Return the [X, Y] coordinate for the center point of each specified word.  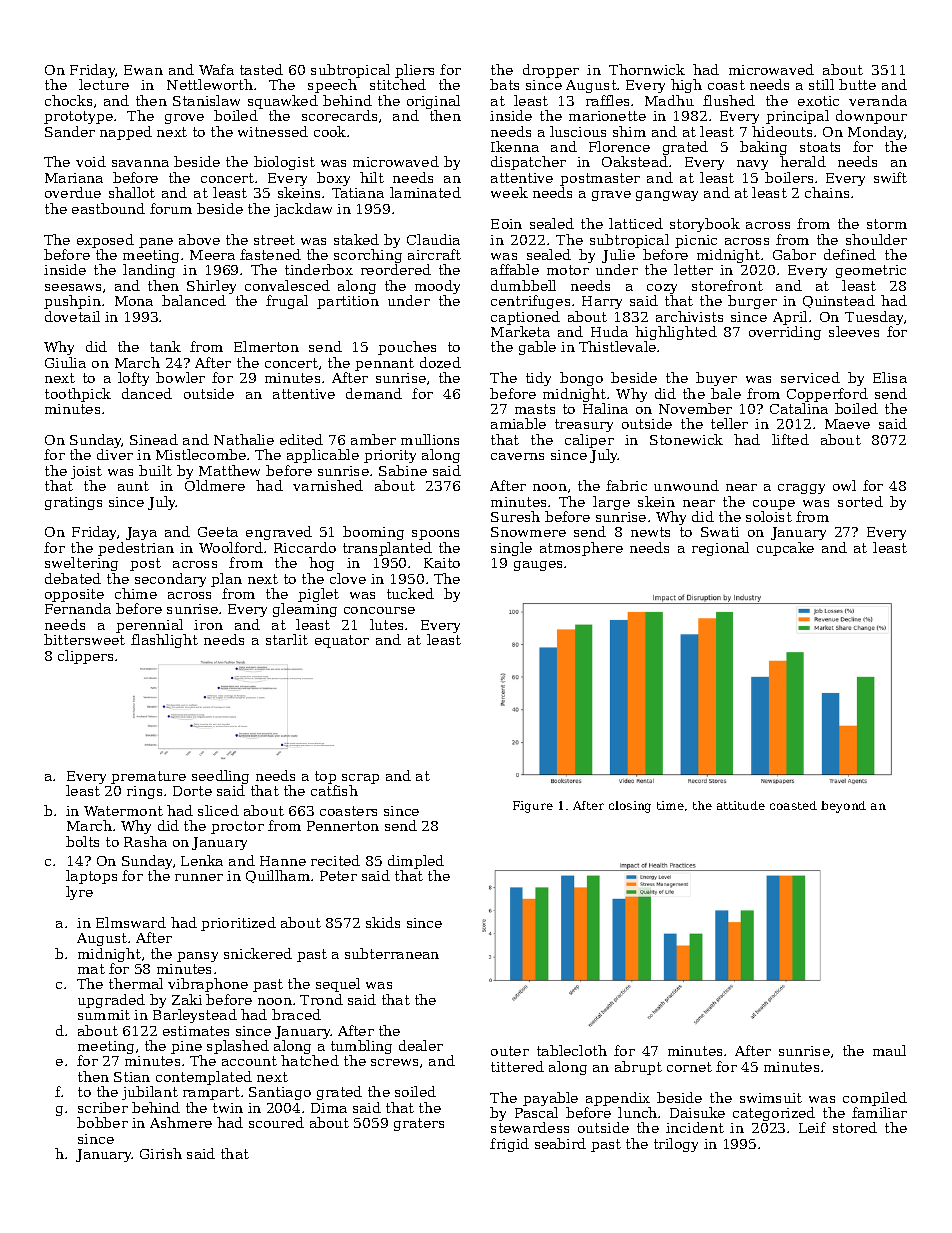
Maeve [847, 424]
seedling [220, 778]
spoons [435, 535]
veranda [878, 100]
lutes [386, 624]
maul [889, 1050]
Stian [132, 1077]
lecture [104, 84]
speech [332, 86]
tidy [538, 379]
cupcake [785, 549]
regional [720, 549]
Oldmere [215, 485]
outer [510, 1051]
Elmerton [266, 346]
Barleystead [195, 1016]
